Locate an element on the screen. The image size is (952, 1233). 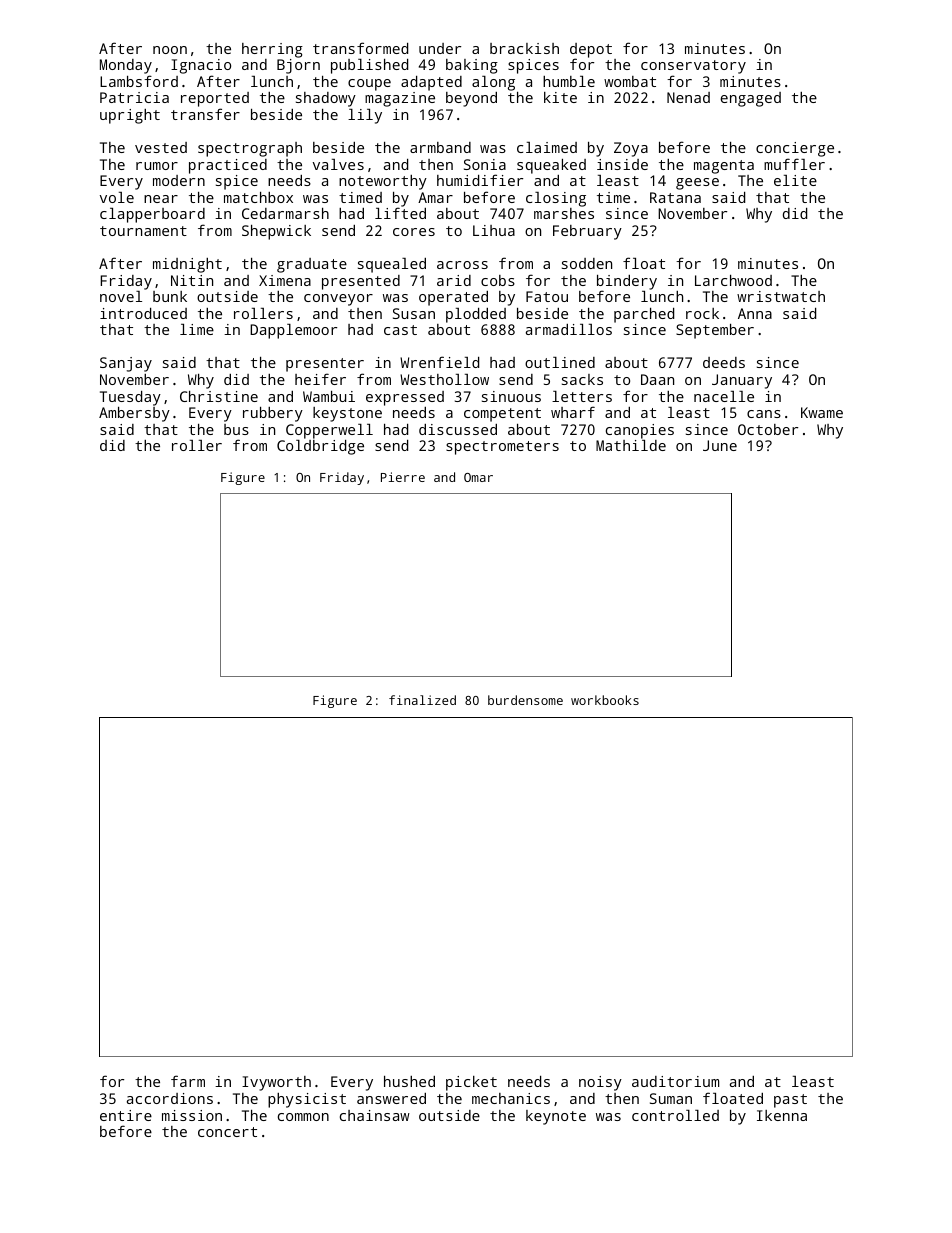
bus is located at coordinates (236, 429).
